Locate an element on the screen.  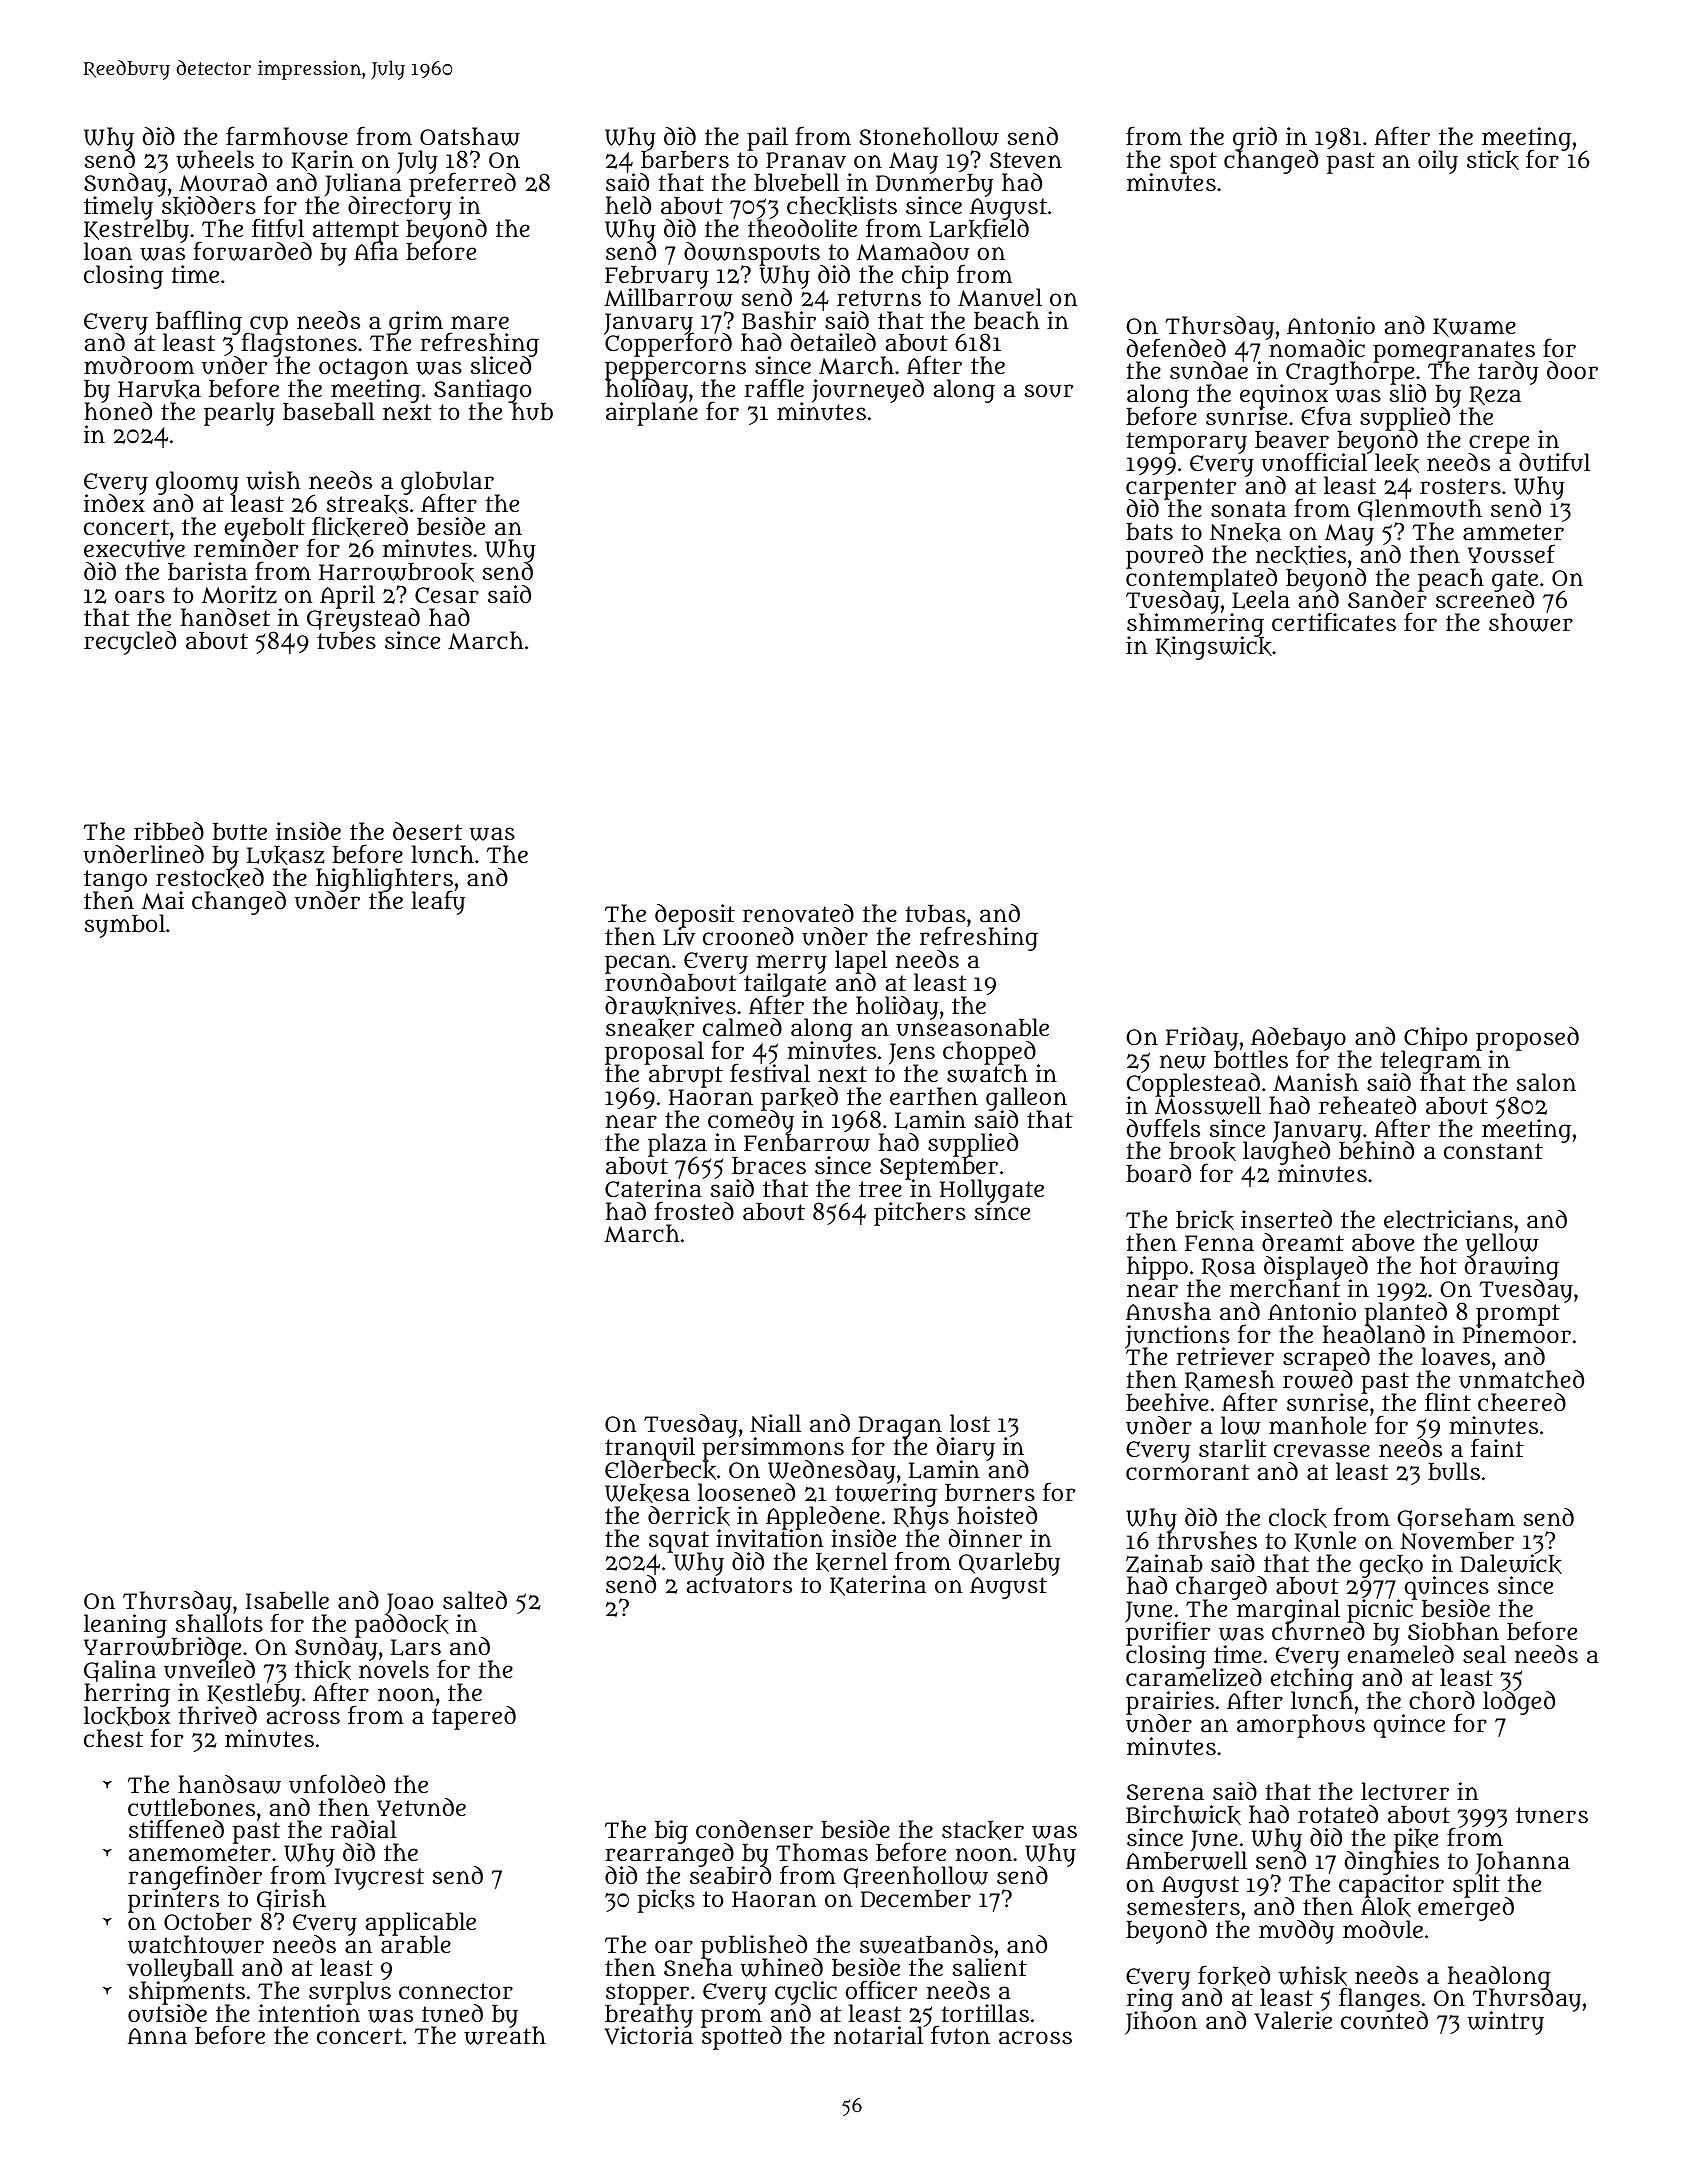
leafy is located at coordinates (438, 903).
